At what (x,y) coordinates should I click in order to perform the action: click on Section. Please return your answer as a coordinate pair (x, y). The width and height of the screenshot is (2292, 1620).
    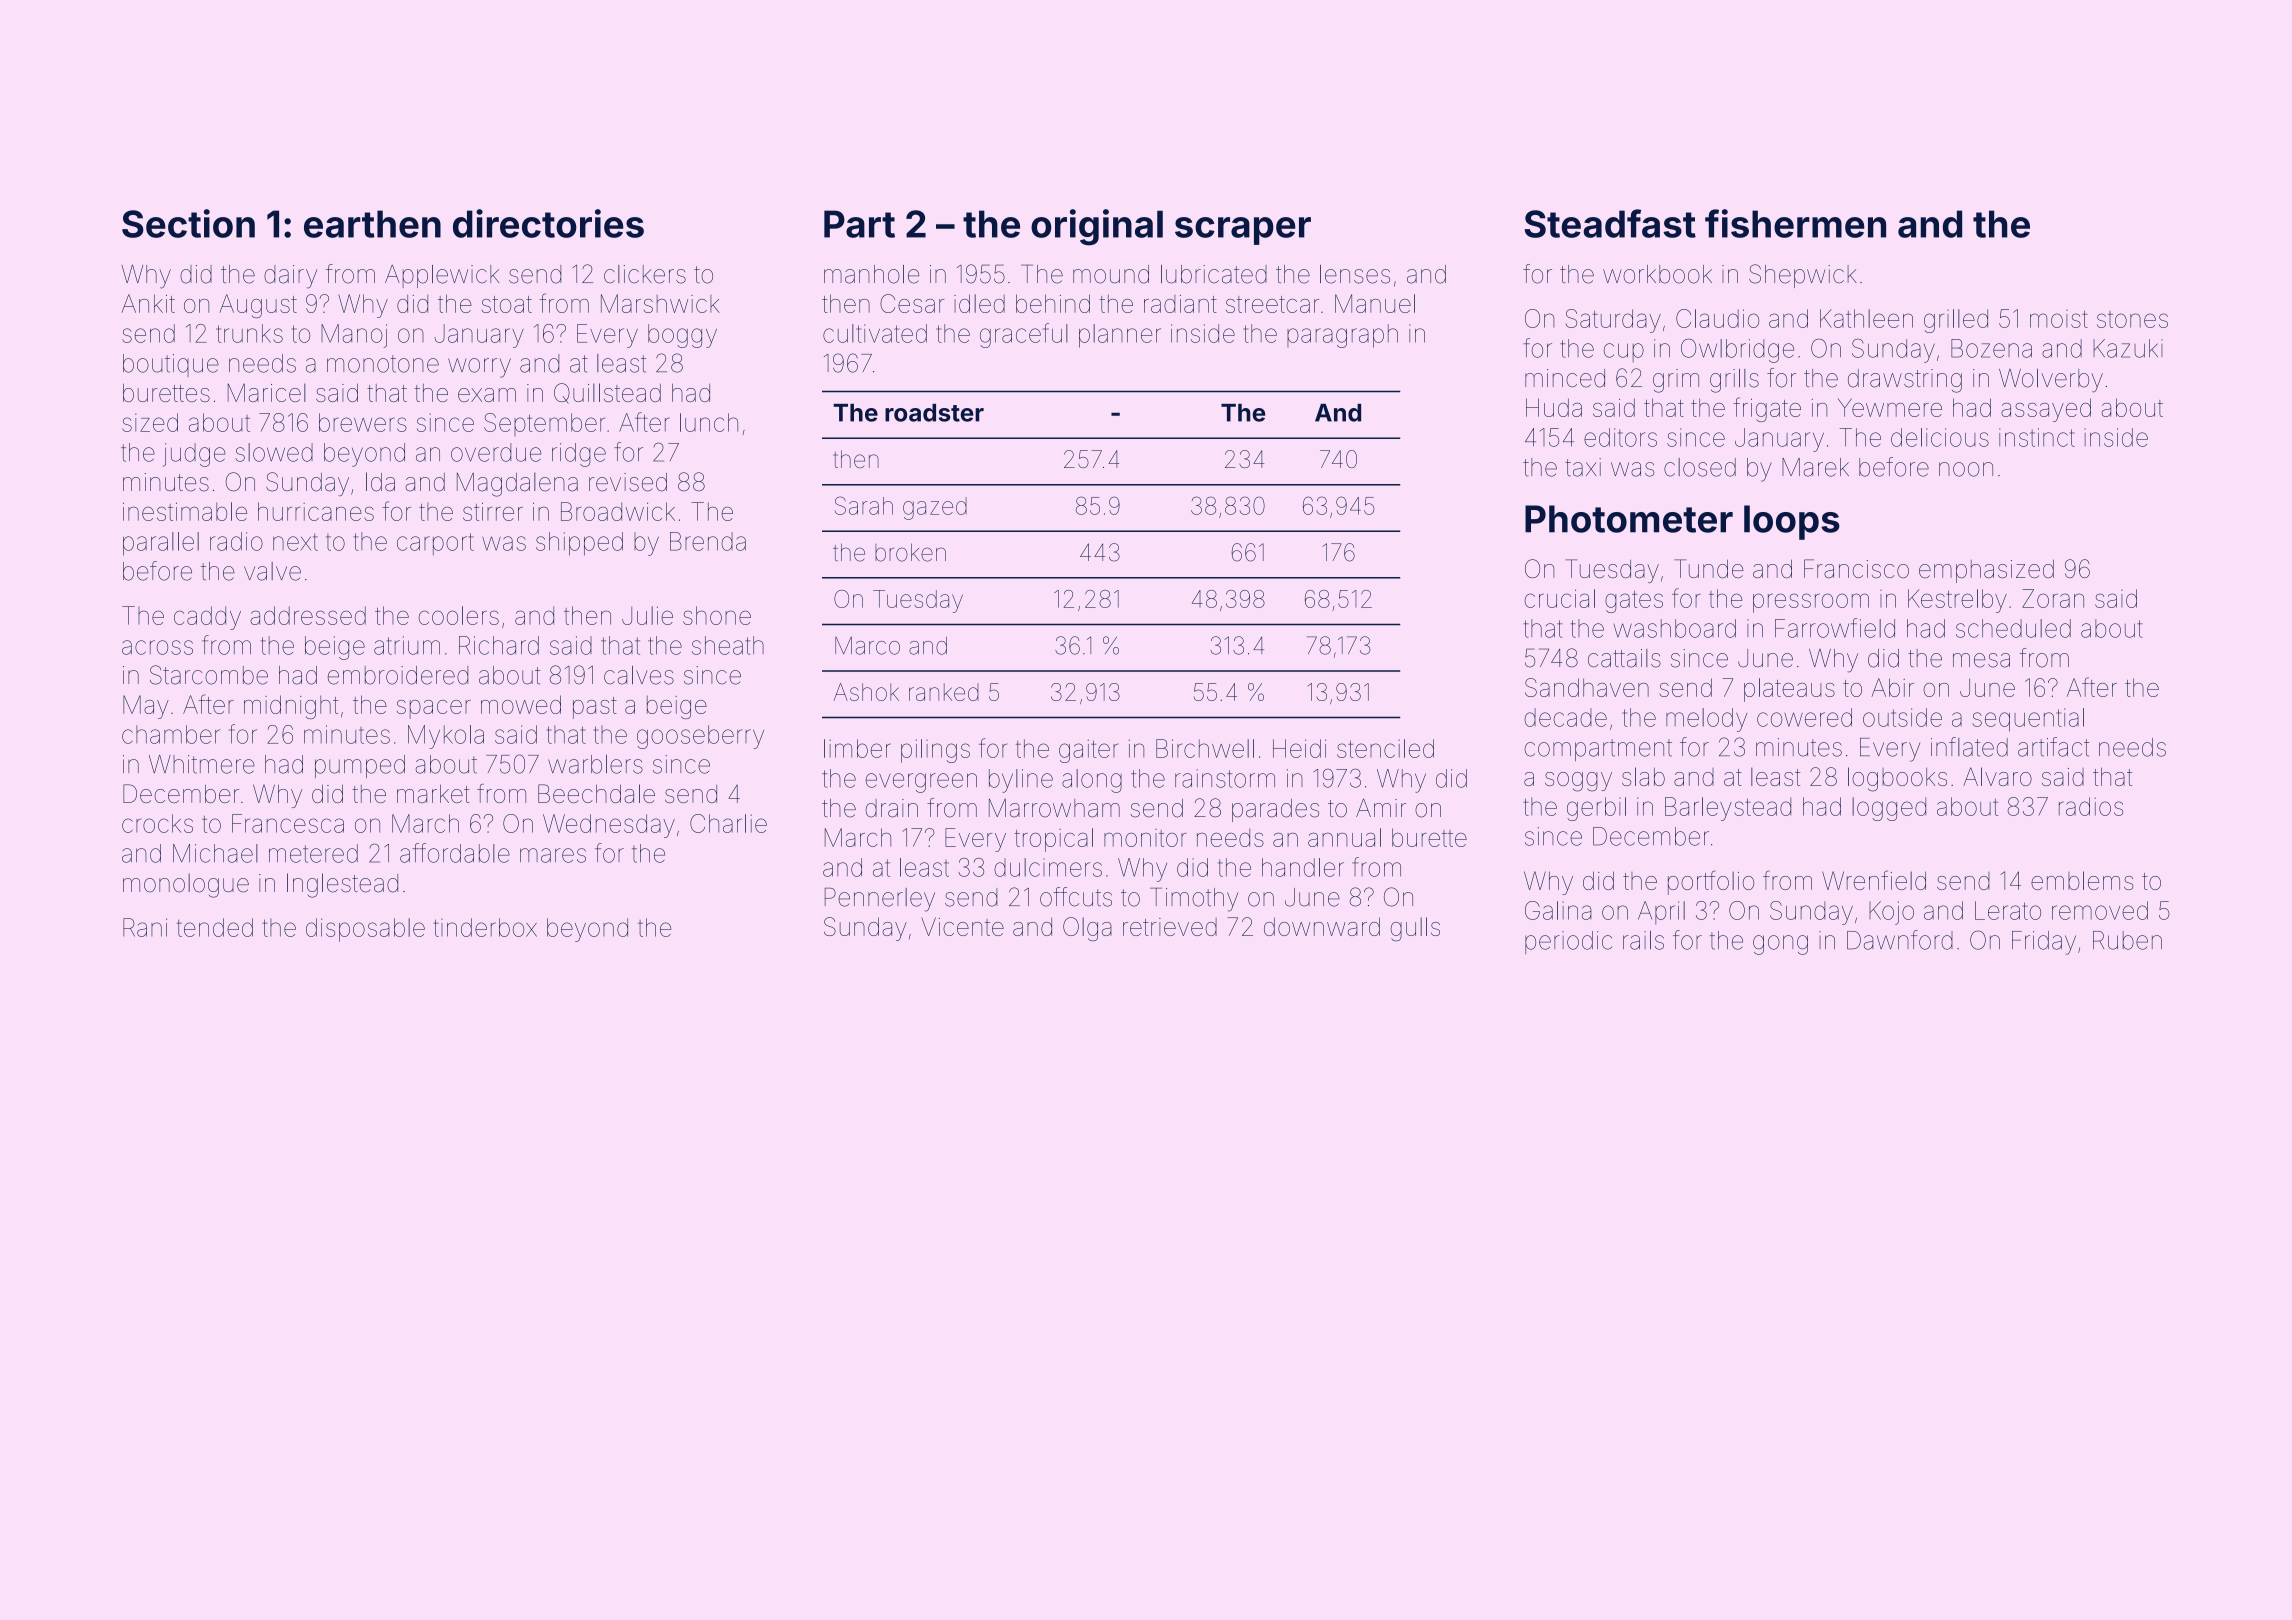
    Looking at the image, I should click on (188, 223).
